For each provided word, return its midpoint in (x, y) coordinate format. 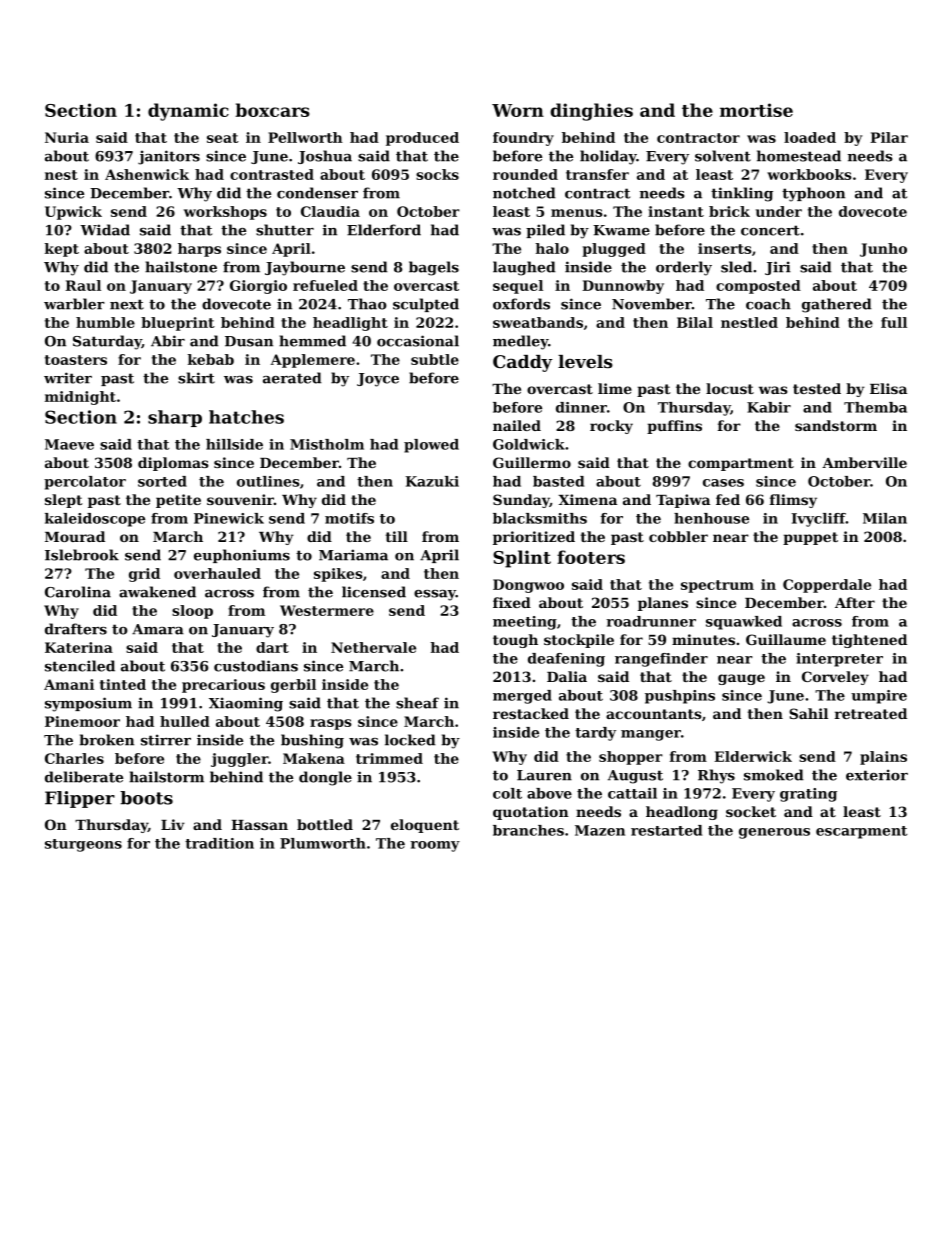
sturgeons (83, 845)
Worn (518, 110)
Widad (105, 230)
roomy (435, 846)
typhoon (813, 194)
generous (774, 833)
